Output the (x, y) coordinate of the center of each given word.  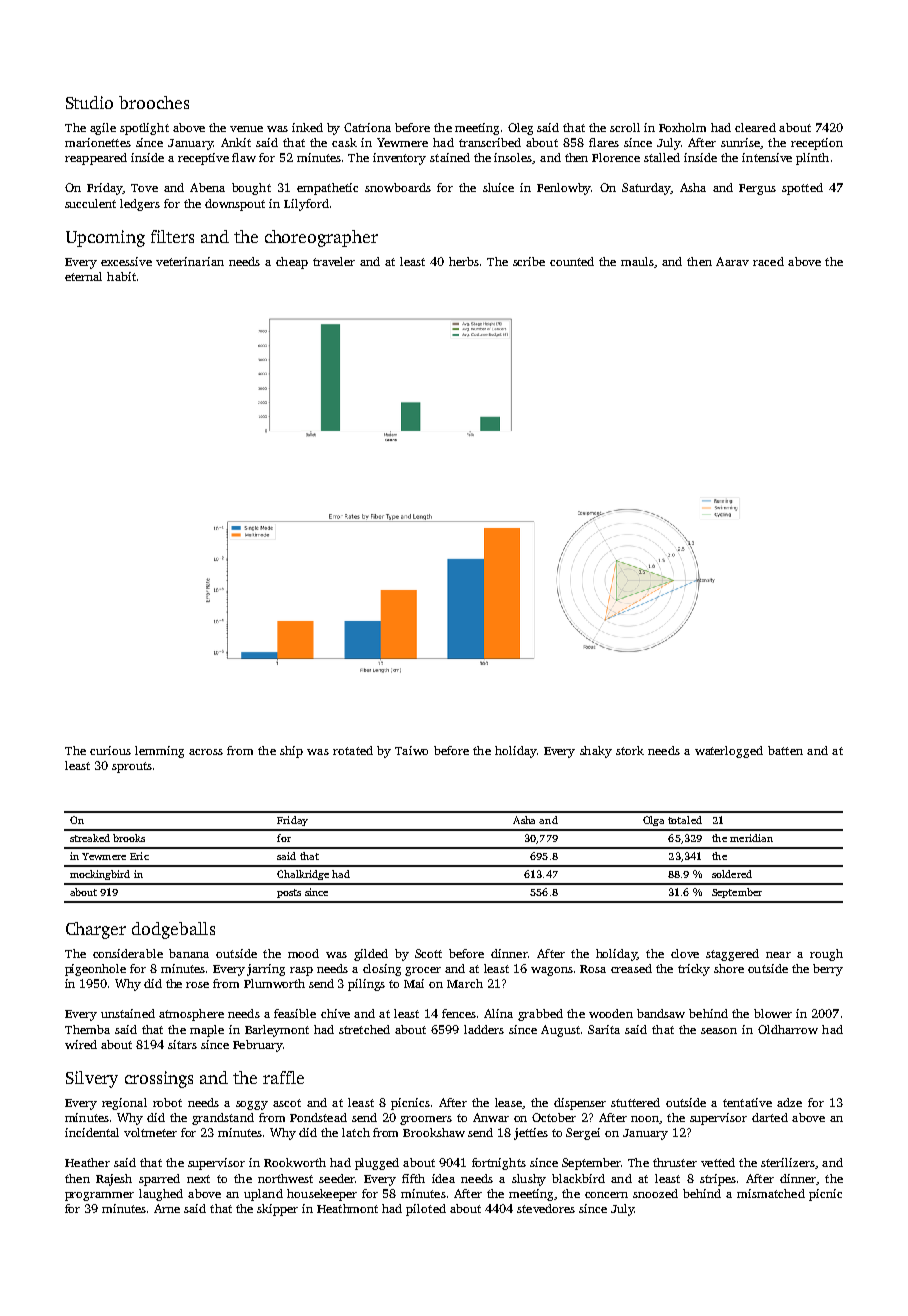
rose (197, 985)
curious (110, 750)
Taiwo (411, 750)
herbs (464, 261)
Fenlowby (564, 189)
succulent (90, 203)
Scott (428, 953)
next (198, 1179)
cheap (292, 263)
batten (785, 750)
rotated (353, 750)
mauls (637, 261)
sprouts (132, 767)
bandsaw (661, 1013)
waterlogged (729, 752)
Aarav (732, 261)
